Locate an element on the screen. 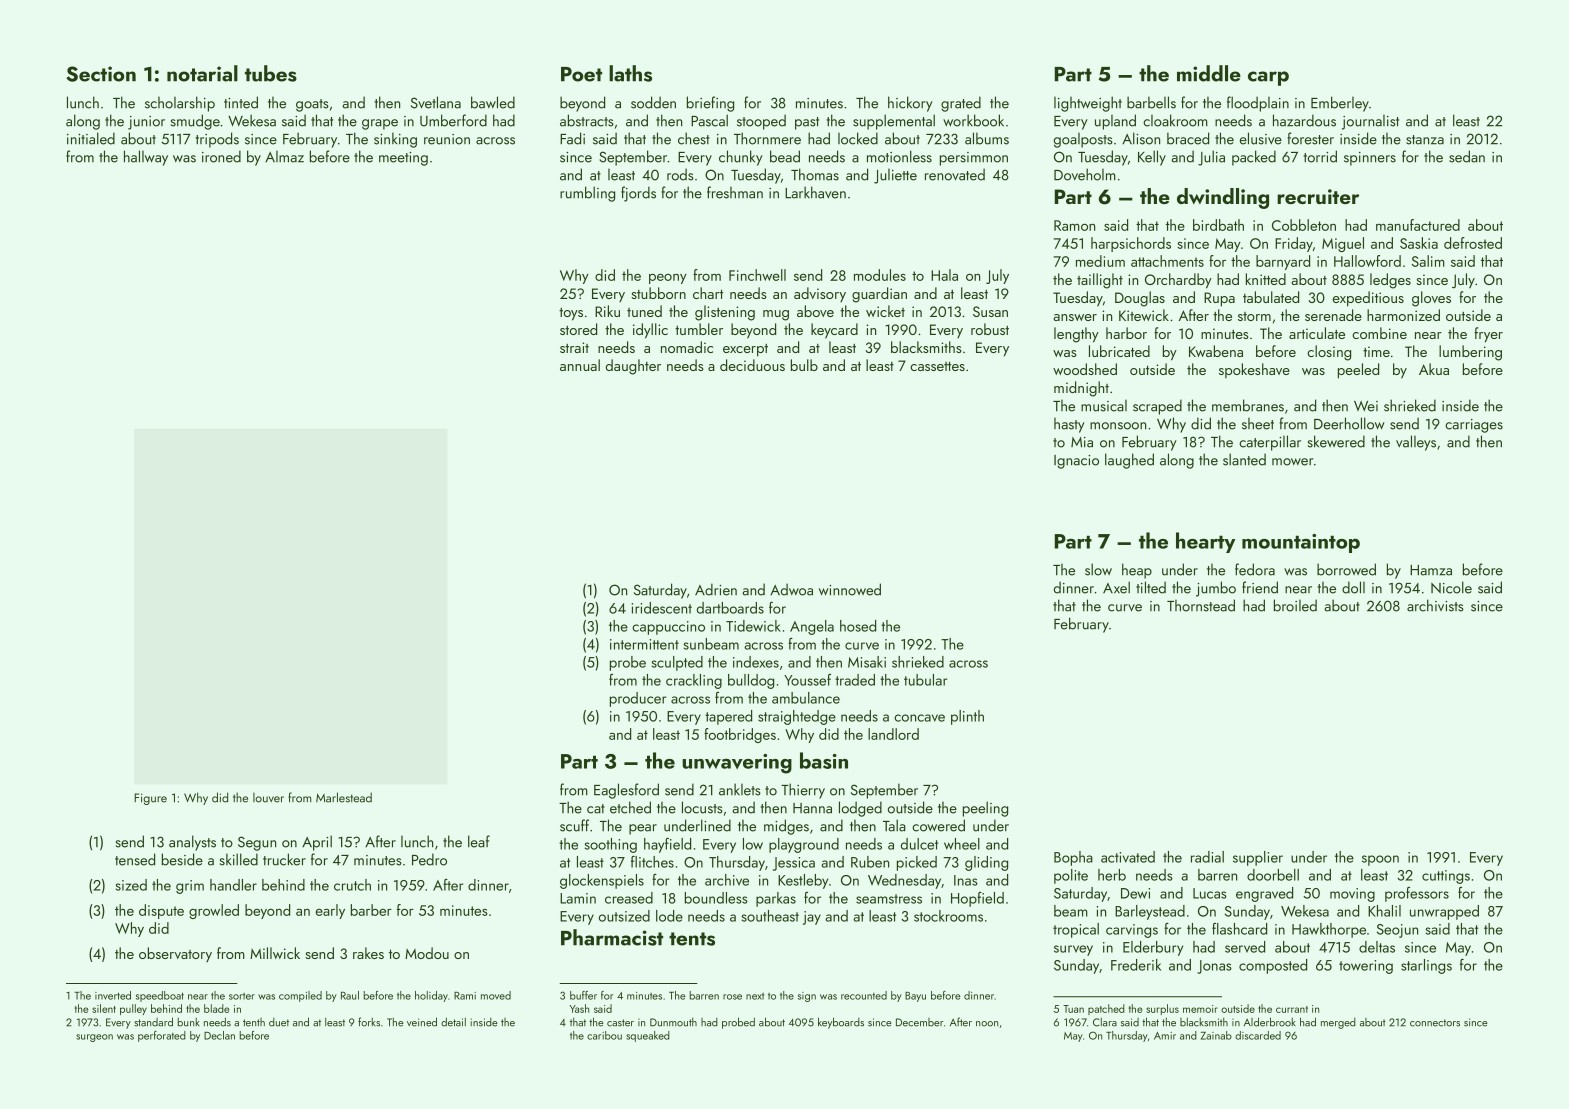 The height and width of the screenshot is (1109, 1569). Thornstead is located at coordinates (1201, 605).
